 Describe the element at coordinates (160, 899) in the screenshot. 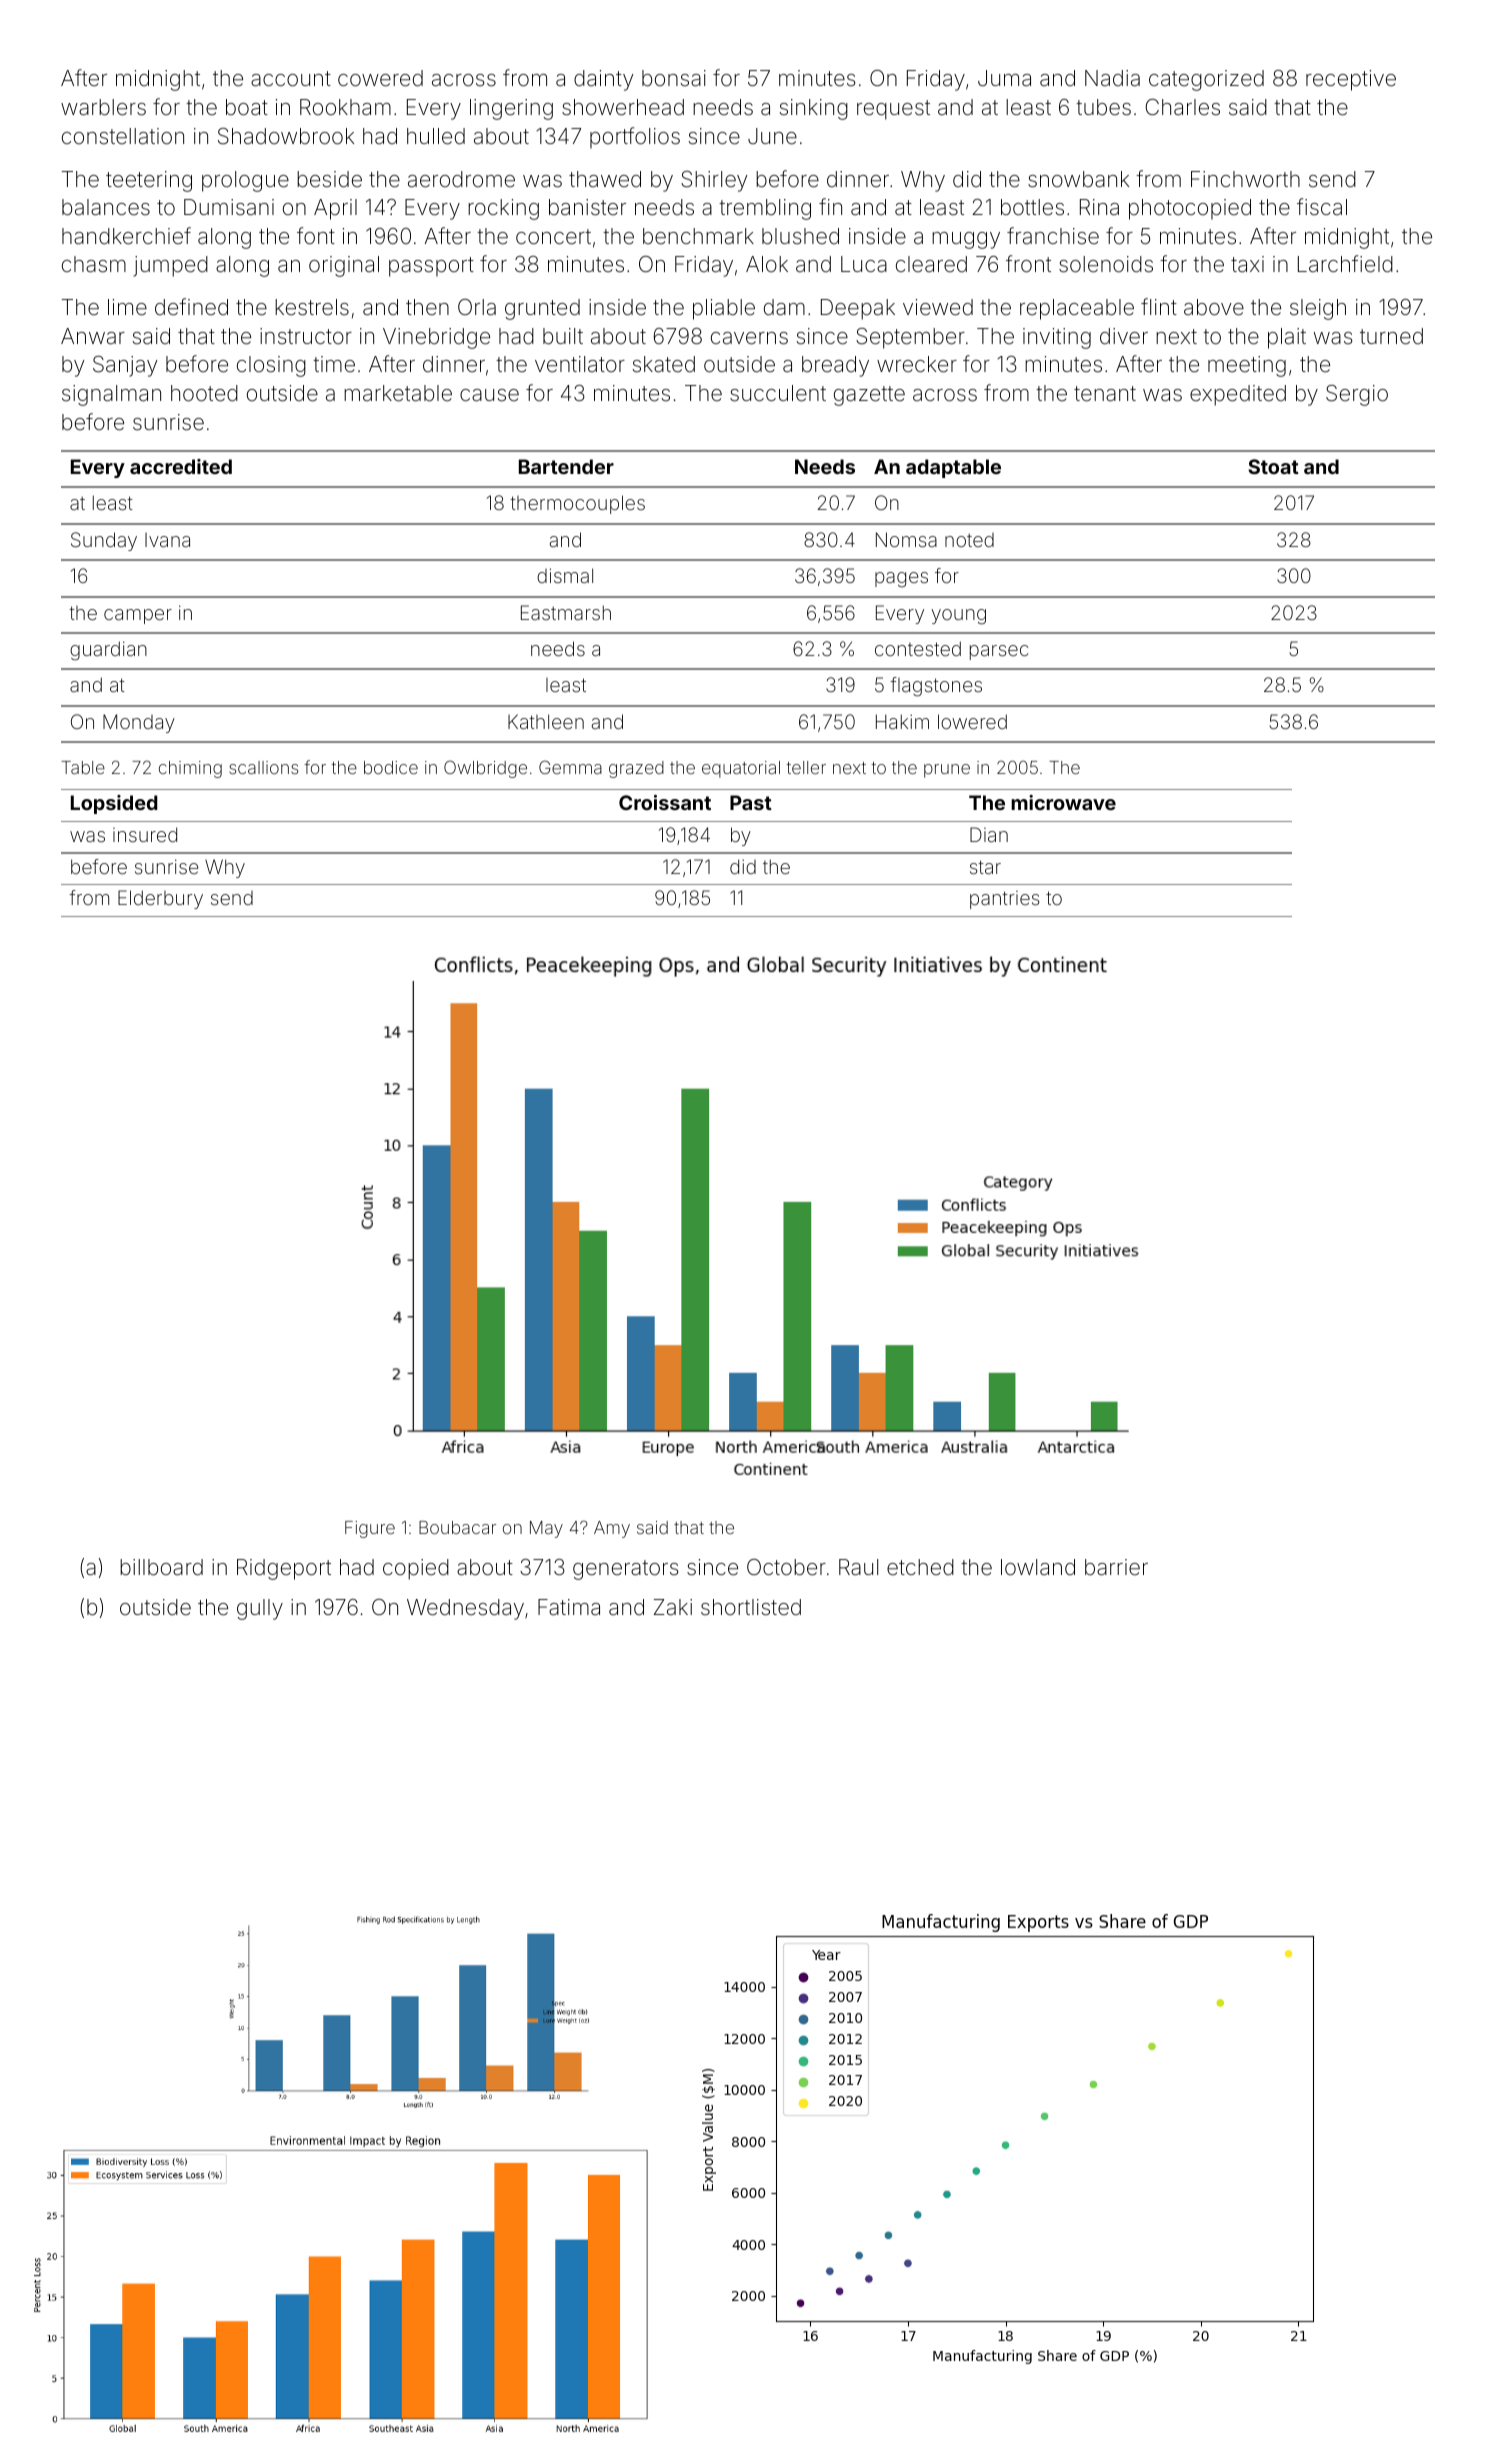

I see `Elderbury` at that location.
